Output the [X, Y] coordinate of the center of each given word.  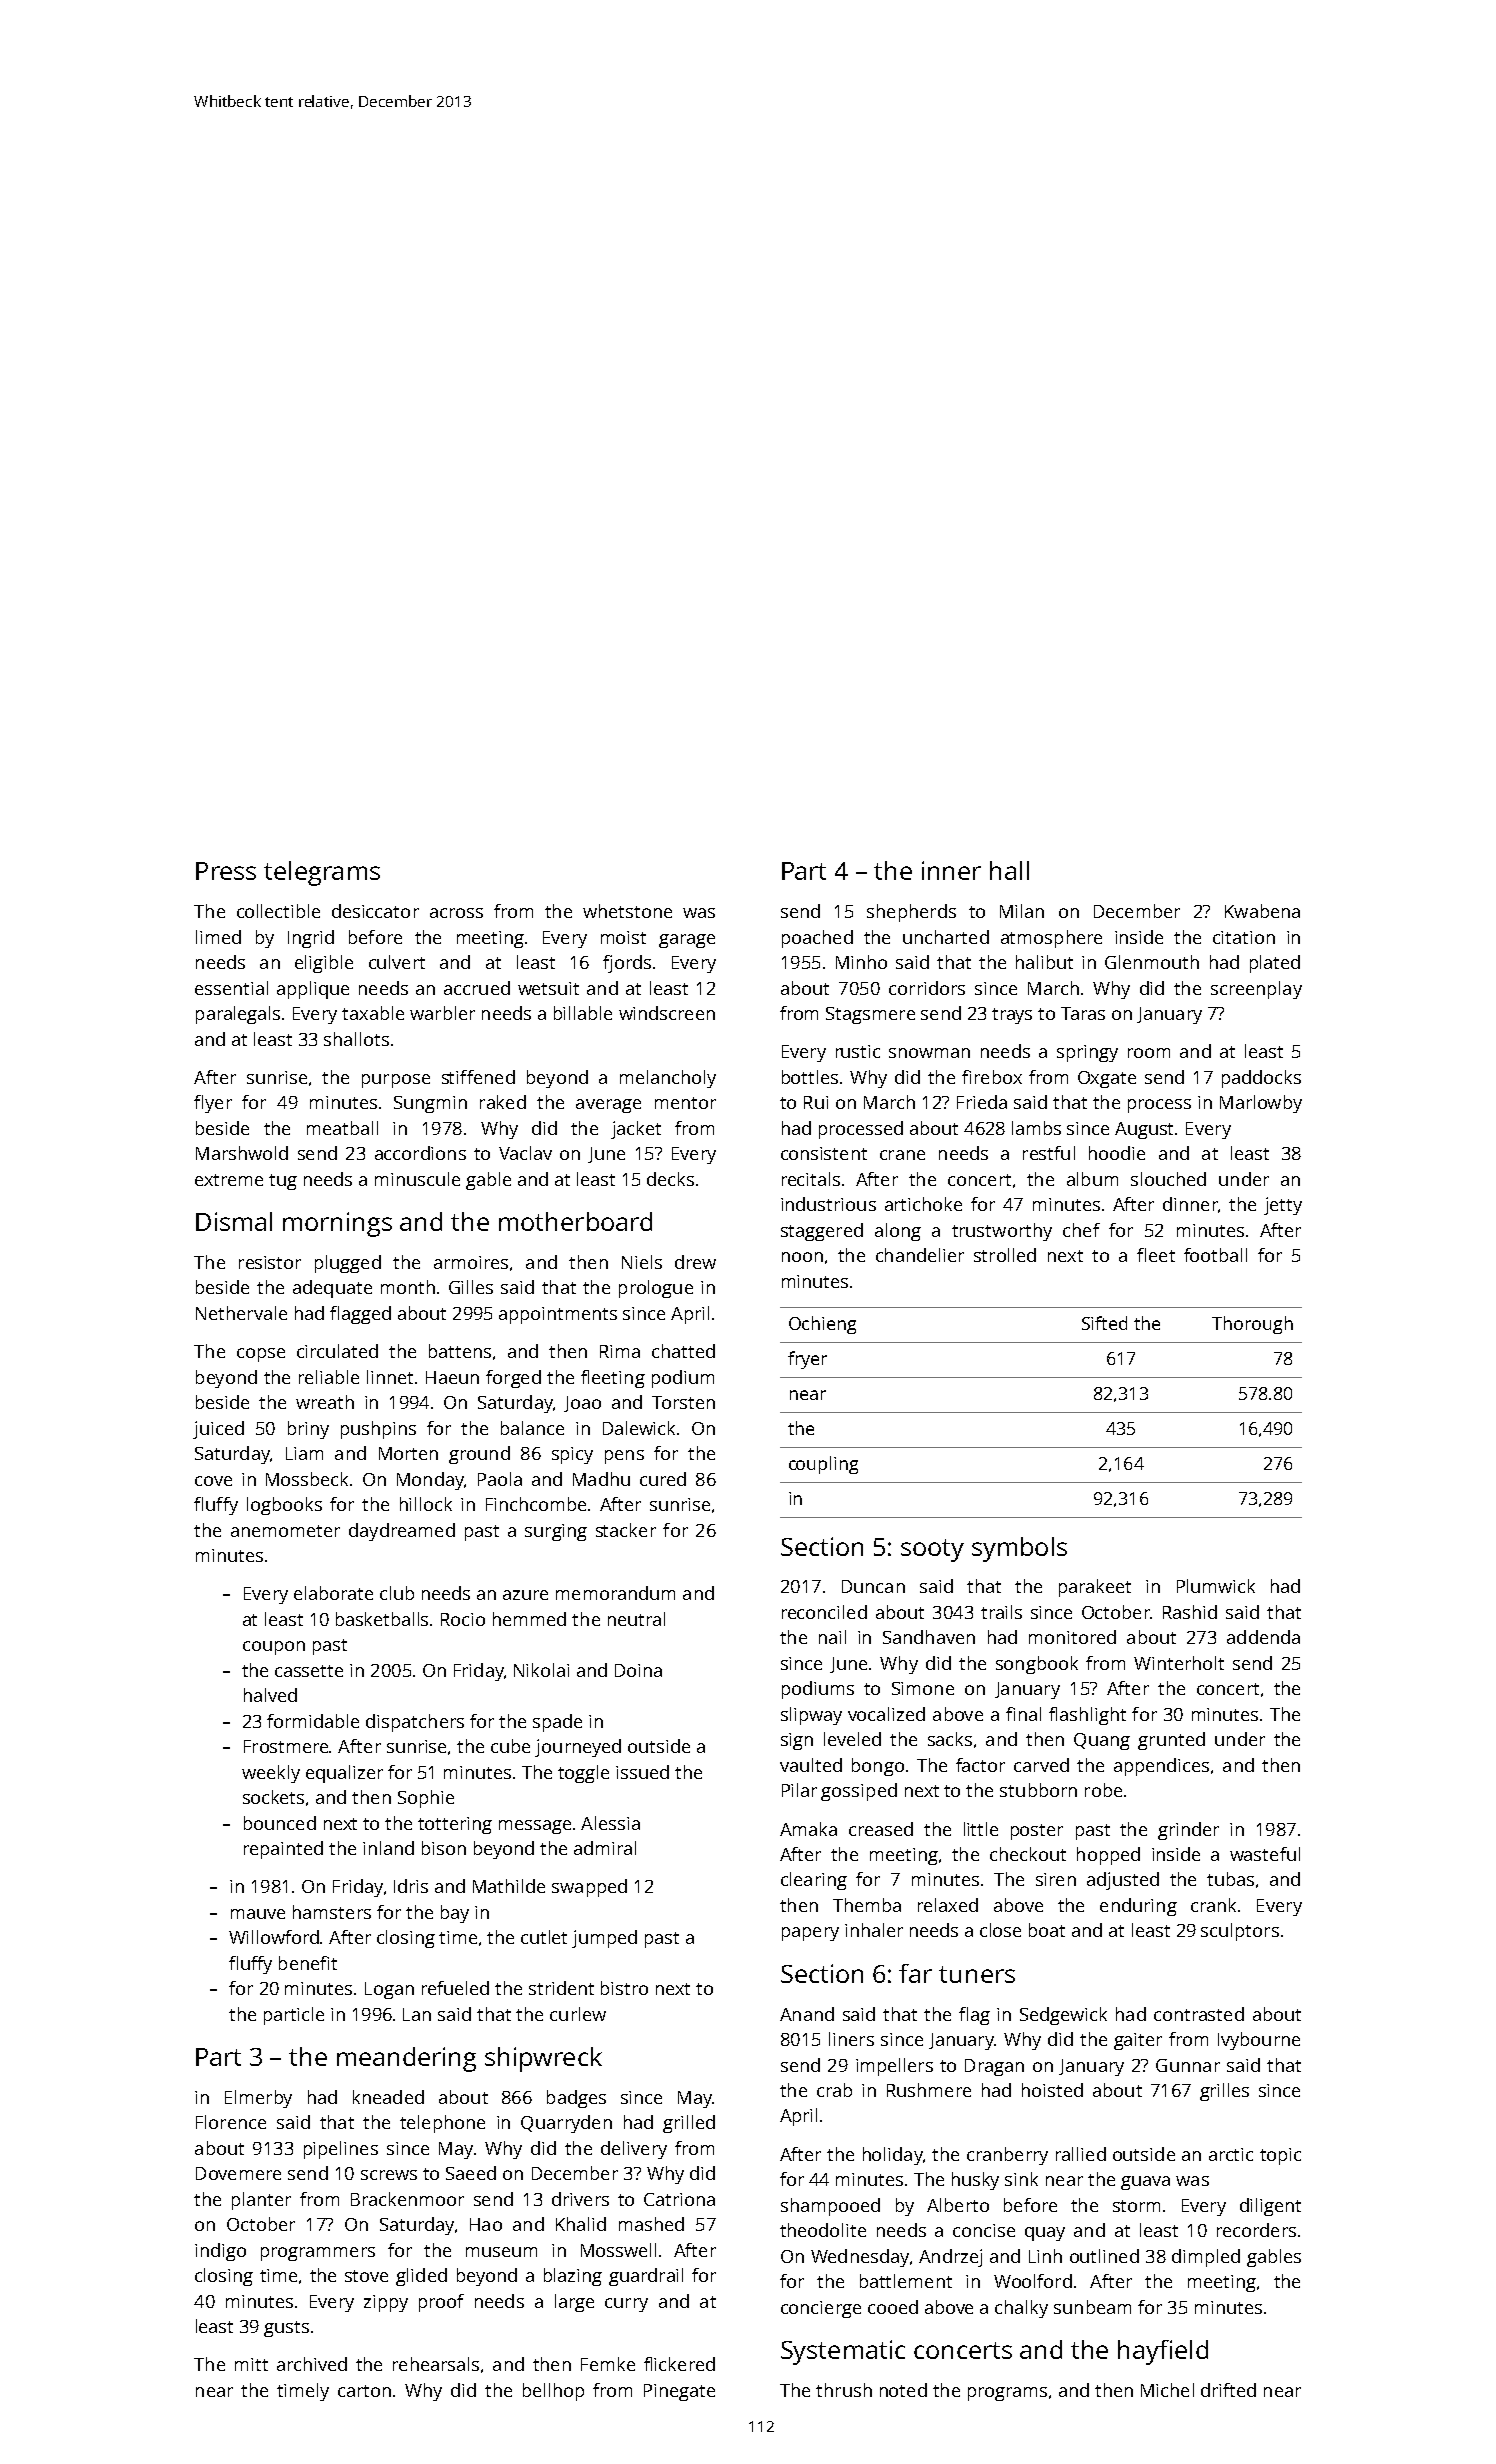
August [1144, 1130]
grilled [689, 2124]
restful [1049, 1153]
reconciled [824, 1612]
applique [313, 990]
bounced [280, 1823]
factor [980, 1765]
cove [213, 1481]
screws [389, 2175]
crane [902, 1155]
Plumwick [1216, 1586]
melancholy [668, 1079]
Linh [1045, 2256]
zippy [386, 2303]
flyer [213, 1104]
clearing [814, 1881]
